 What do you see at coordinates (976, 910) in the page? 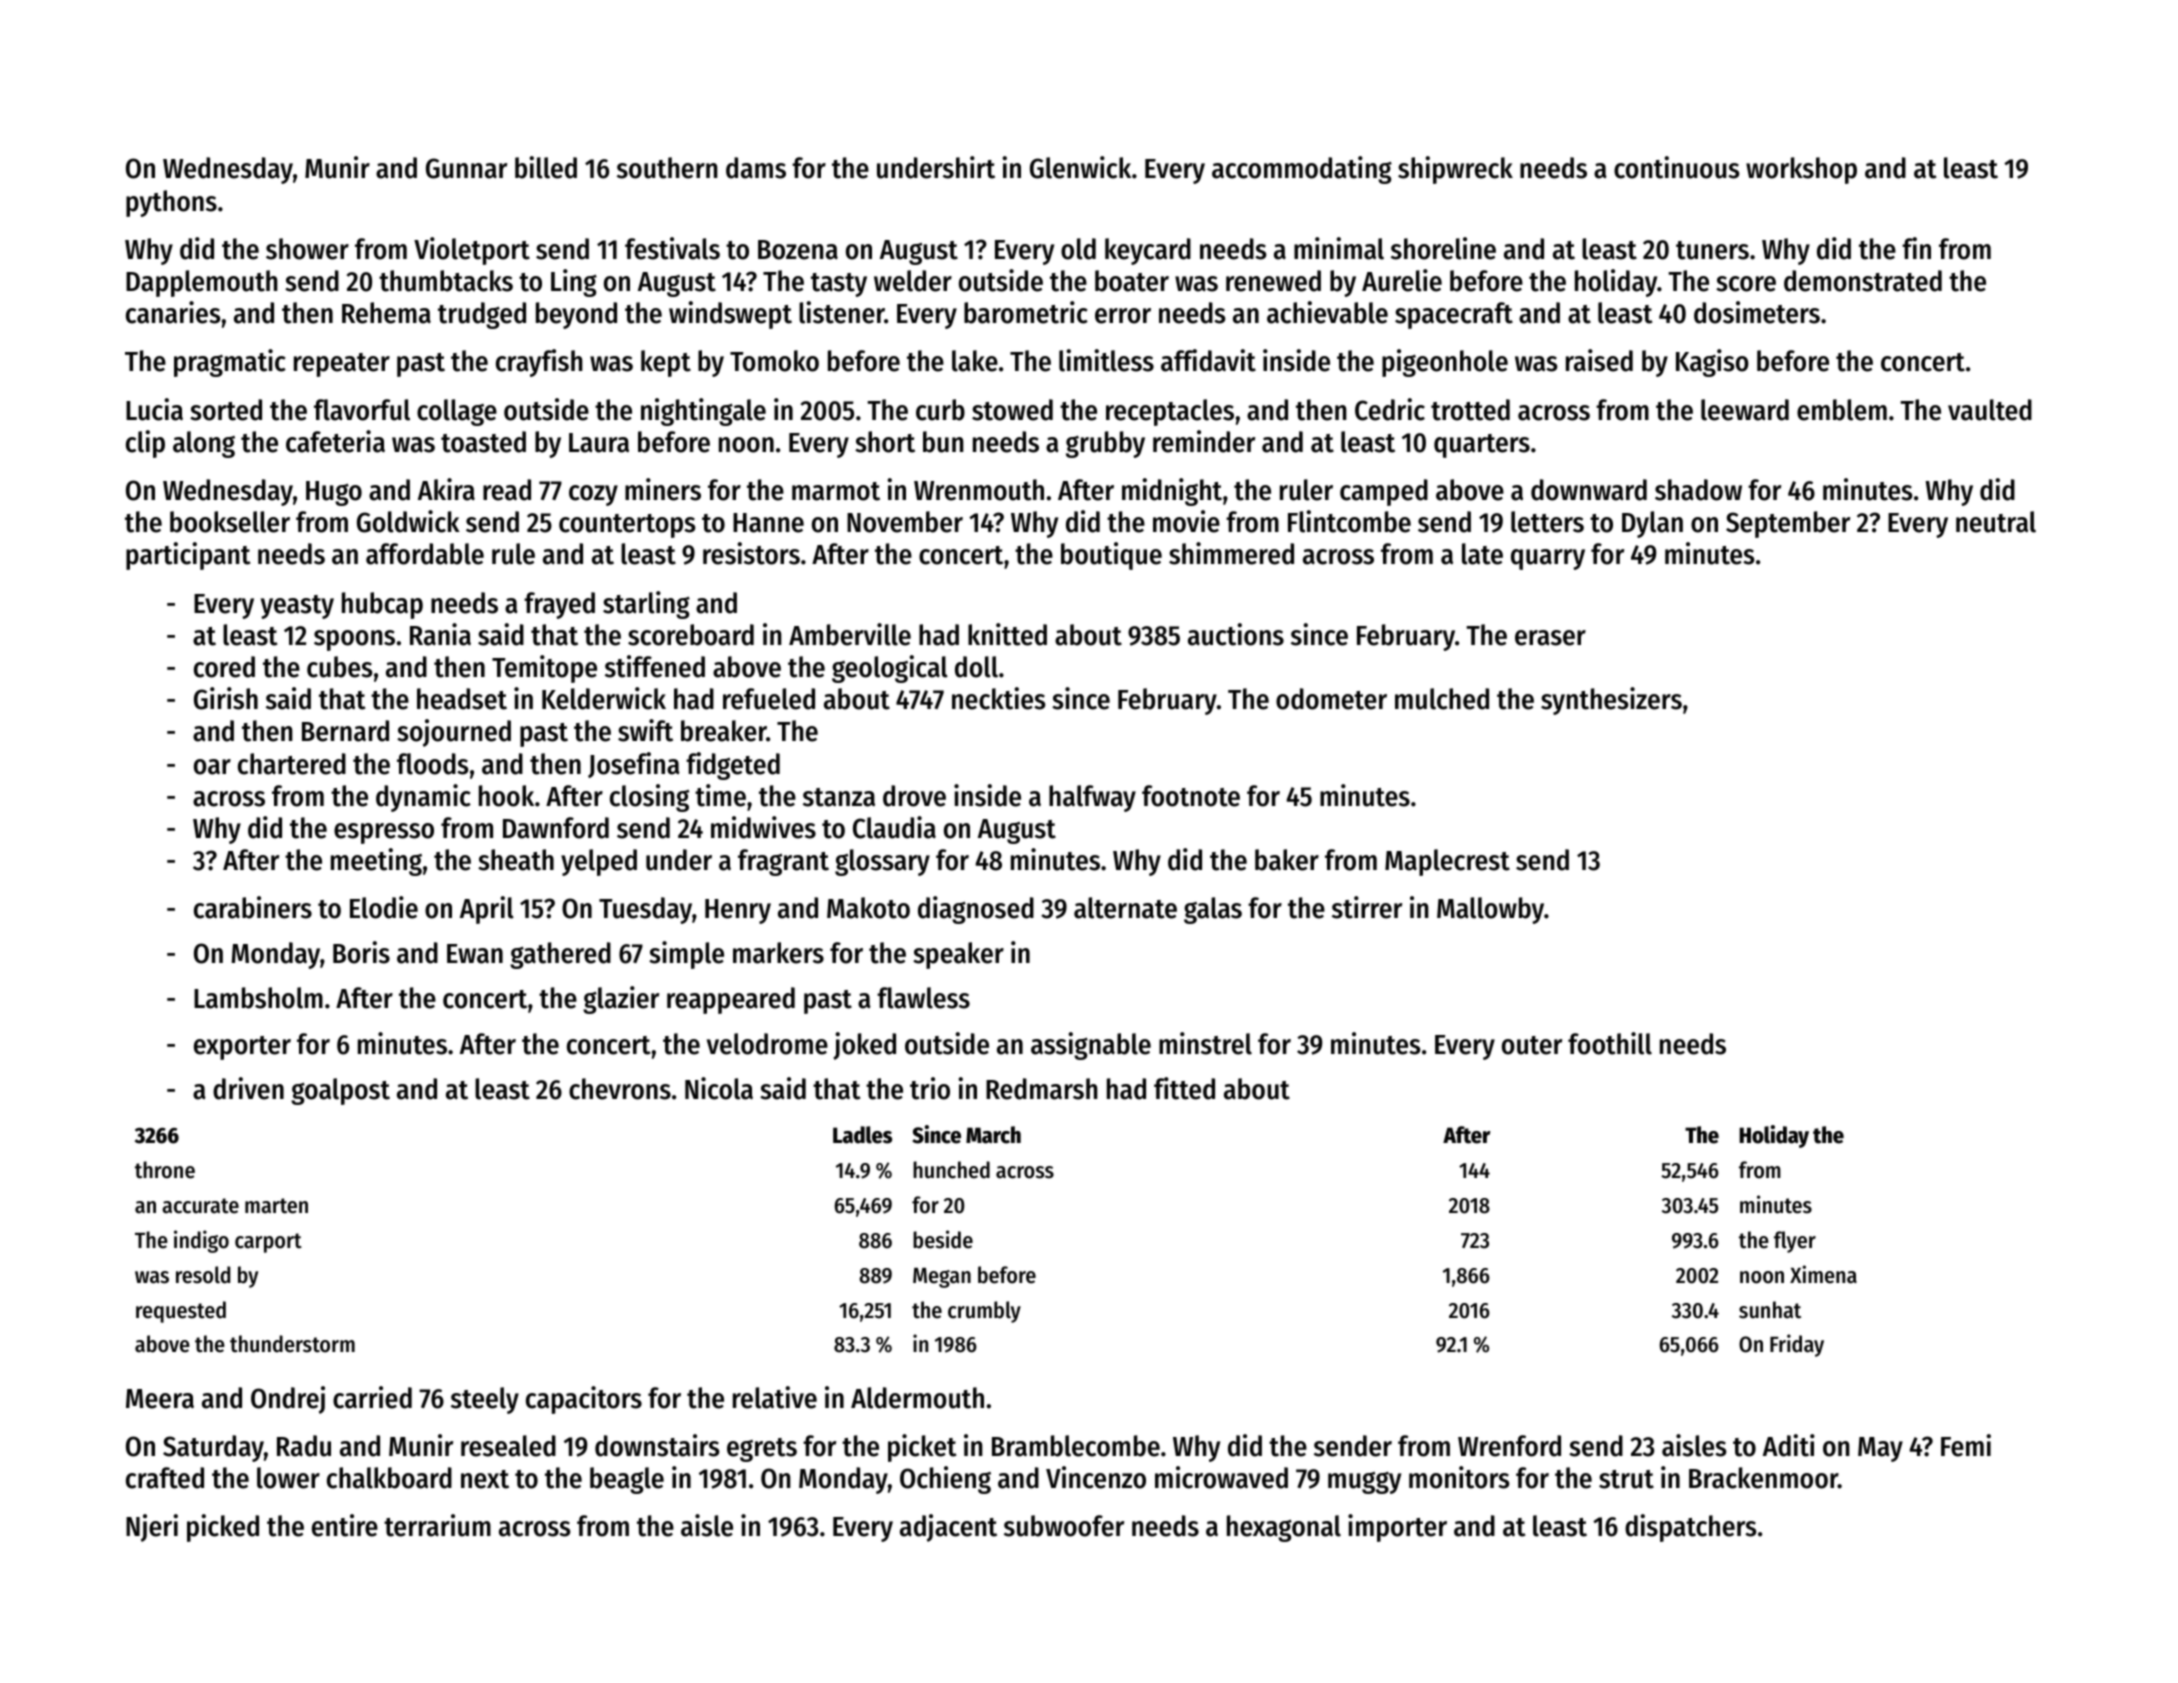
I see `diagnosed` at bounding box center [976, 910].
